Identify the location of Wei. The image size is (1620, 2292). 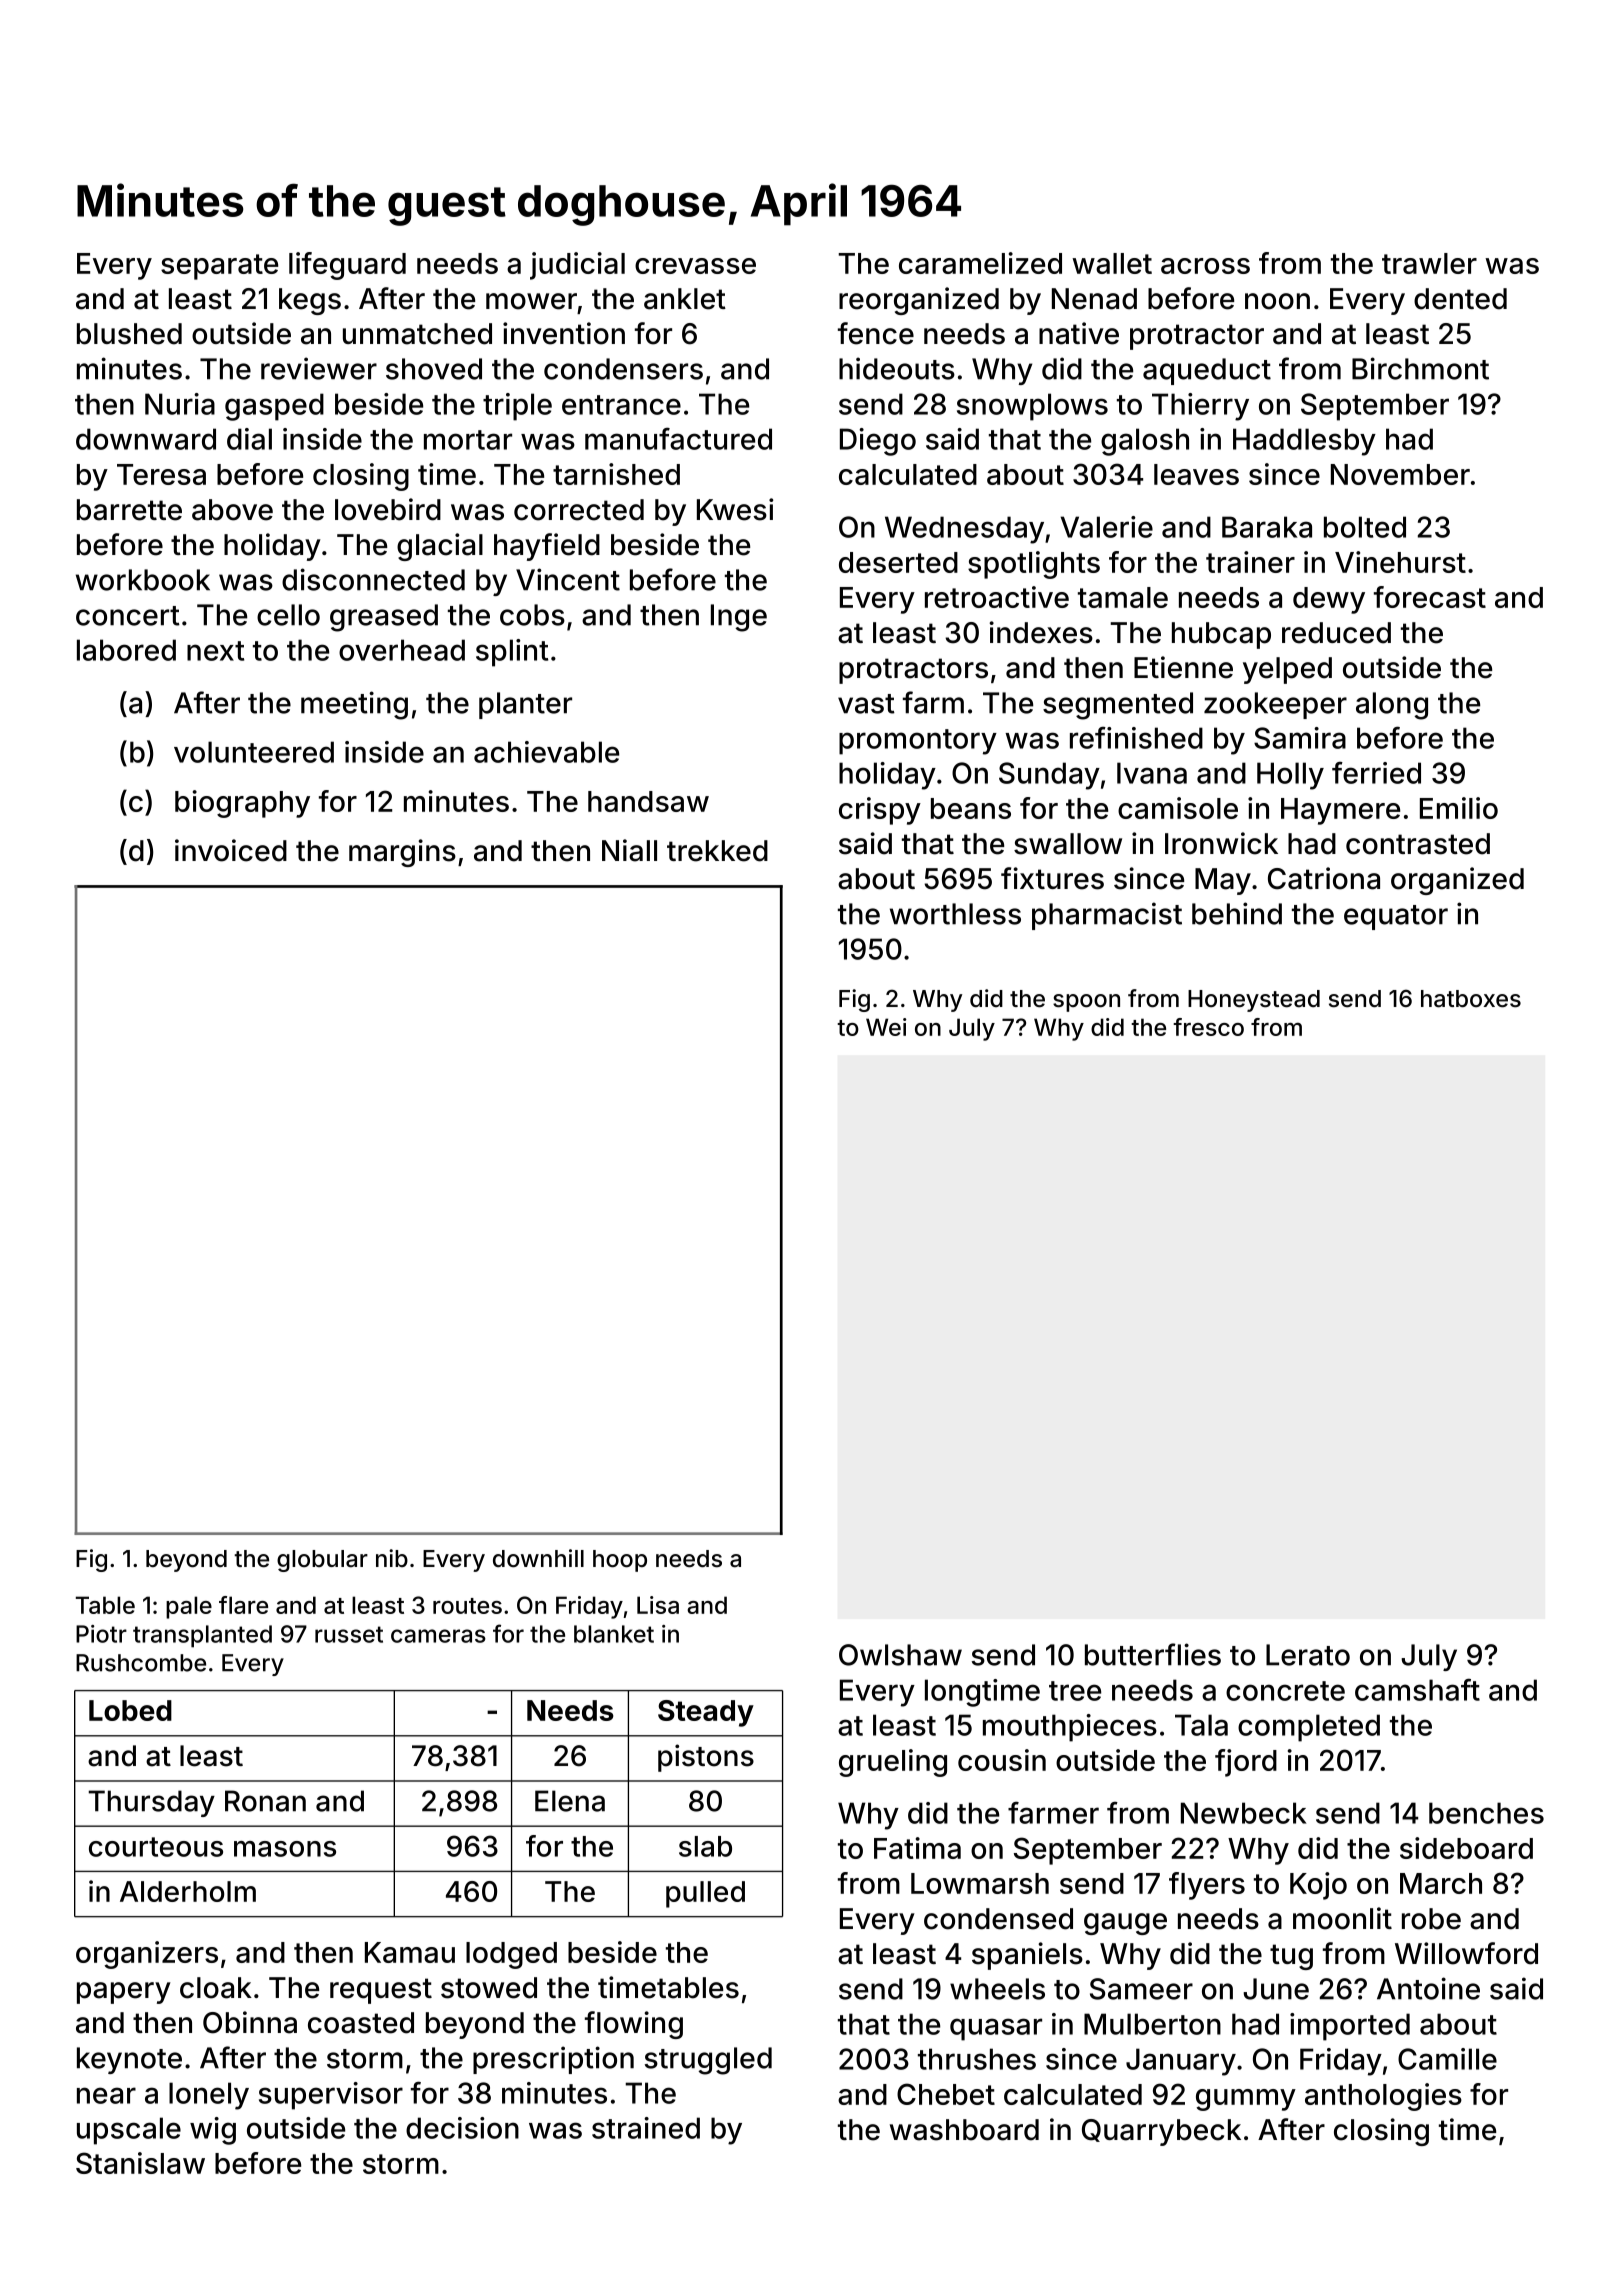
(886, 1027).
